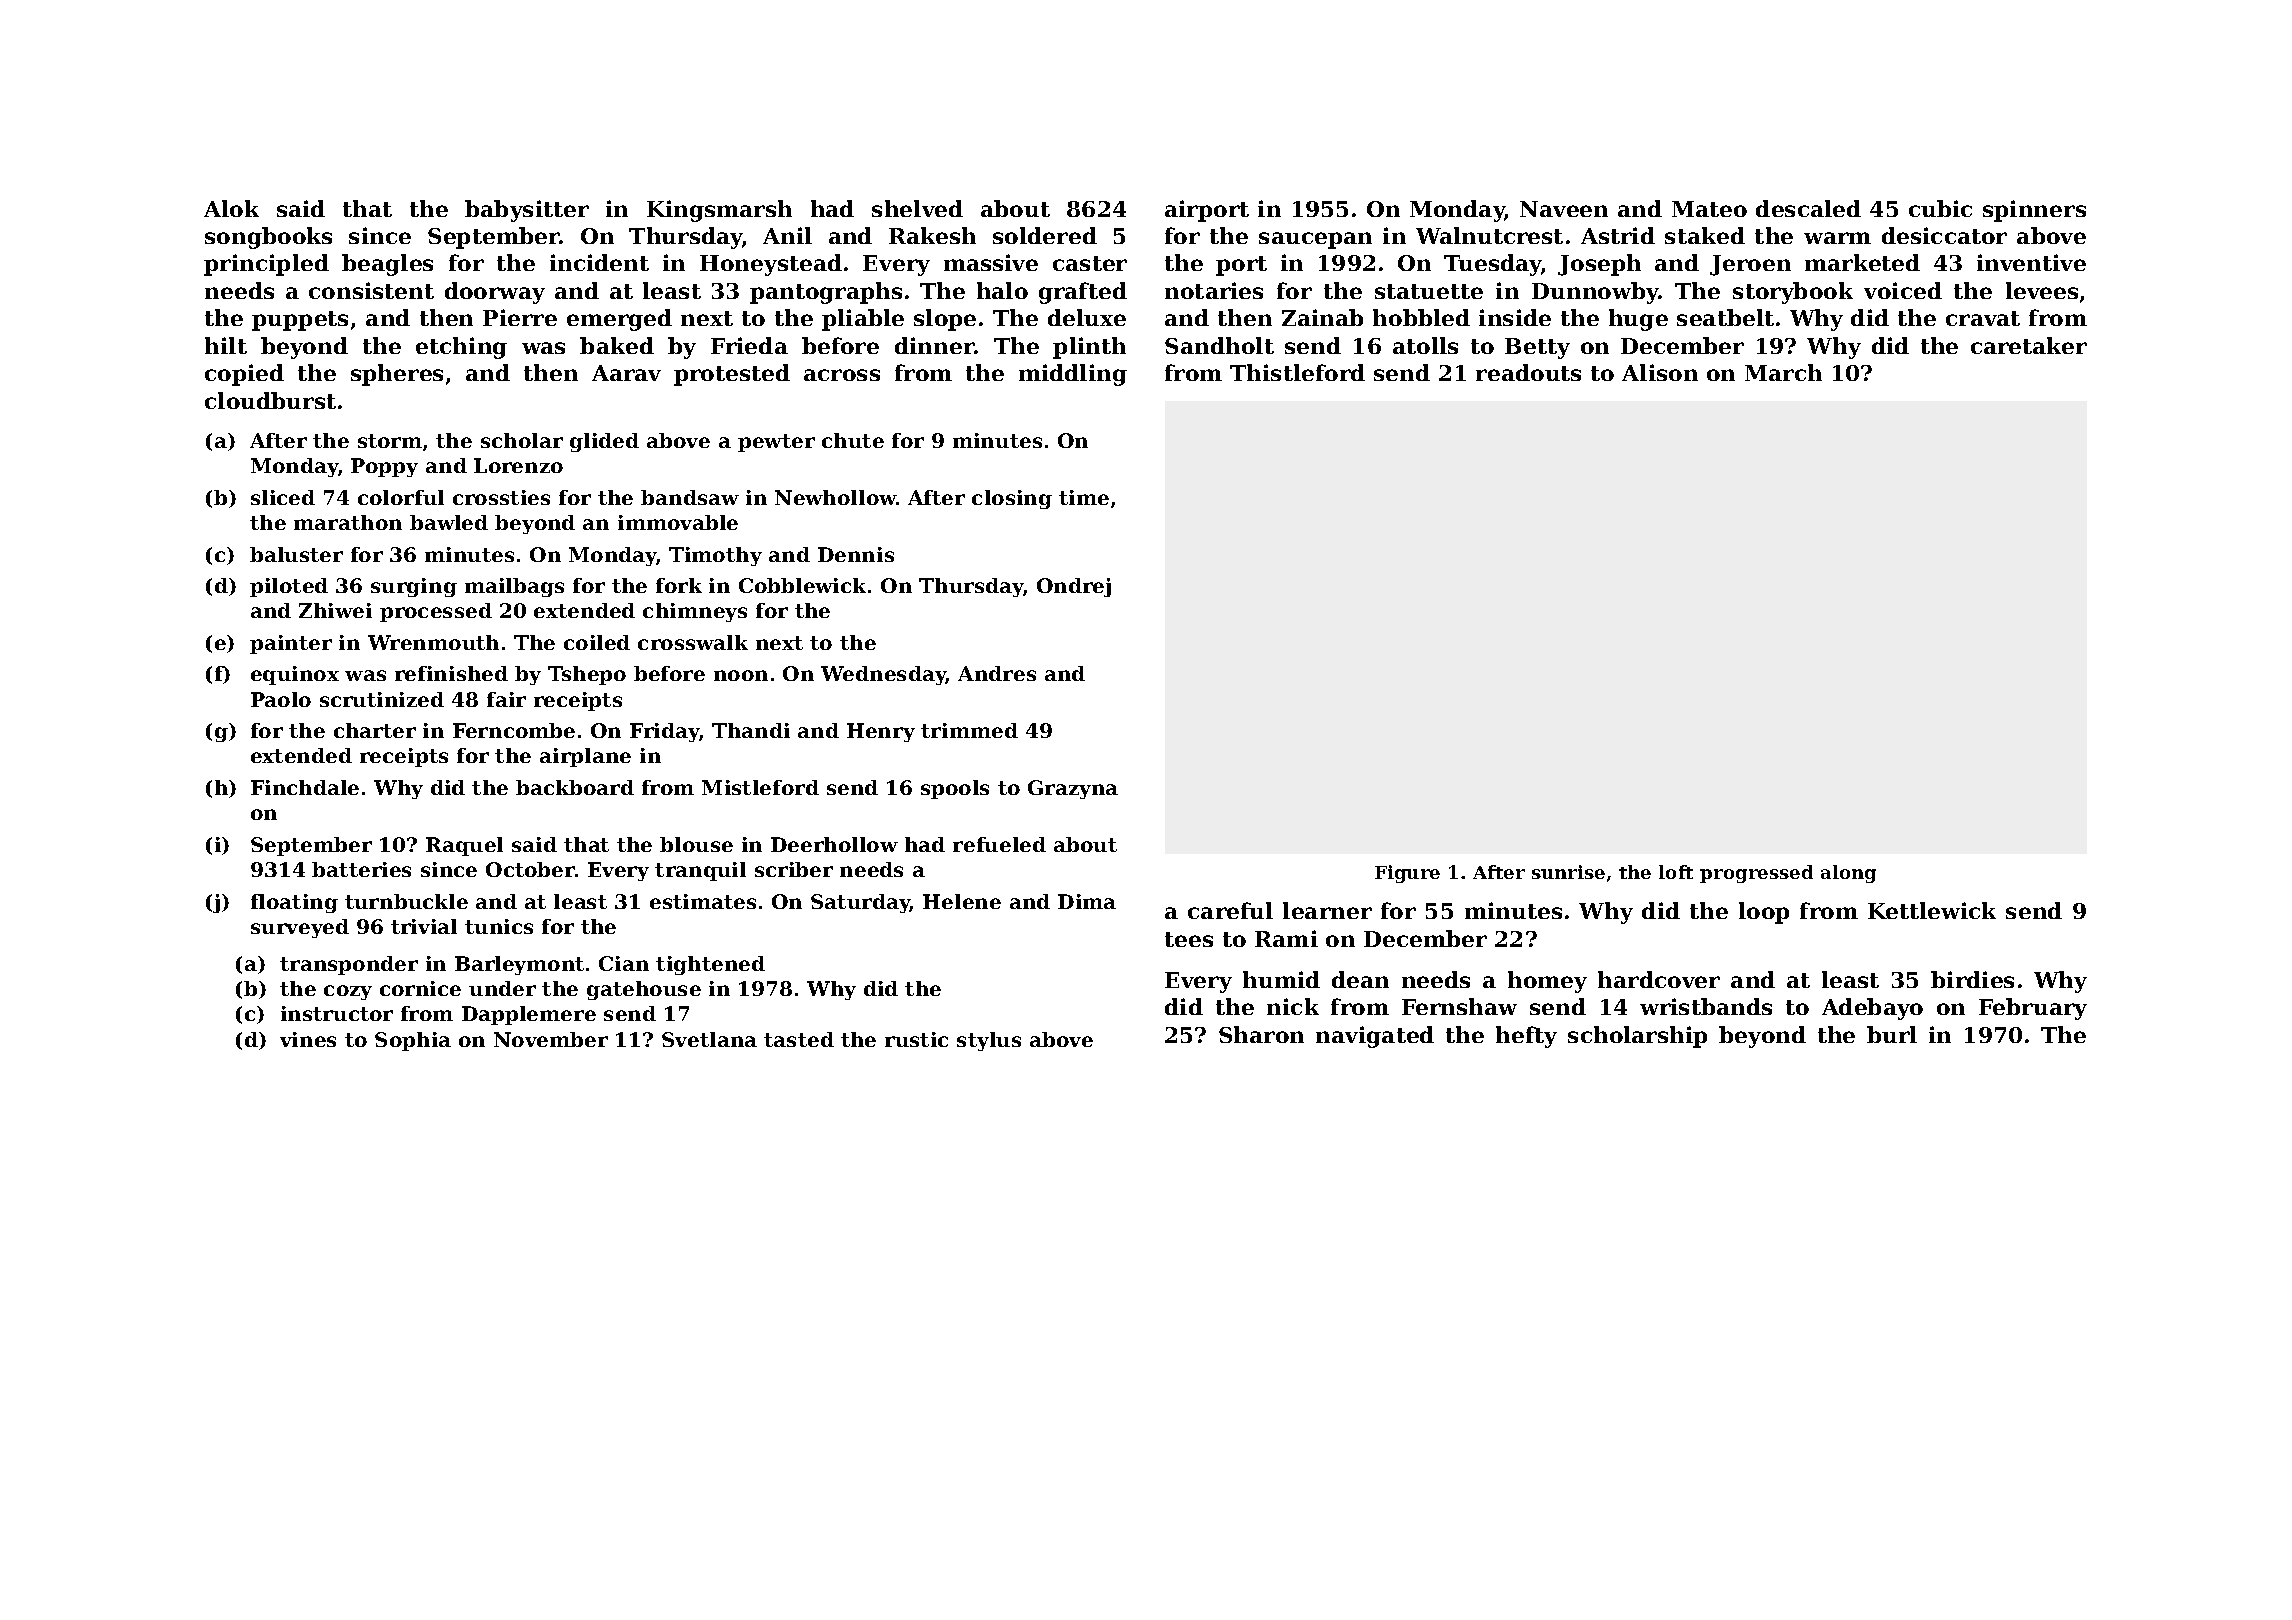  I want to click on Dima, so click(1087, 901).
